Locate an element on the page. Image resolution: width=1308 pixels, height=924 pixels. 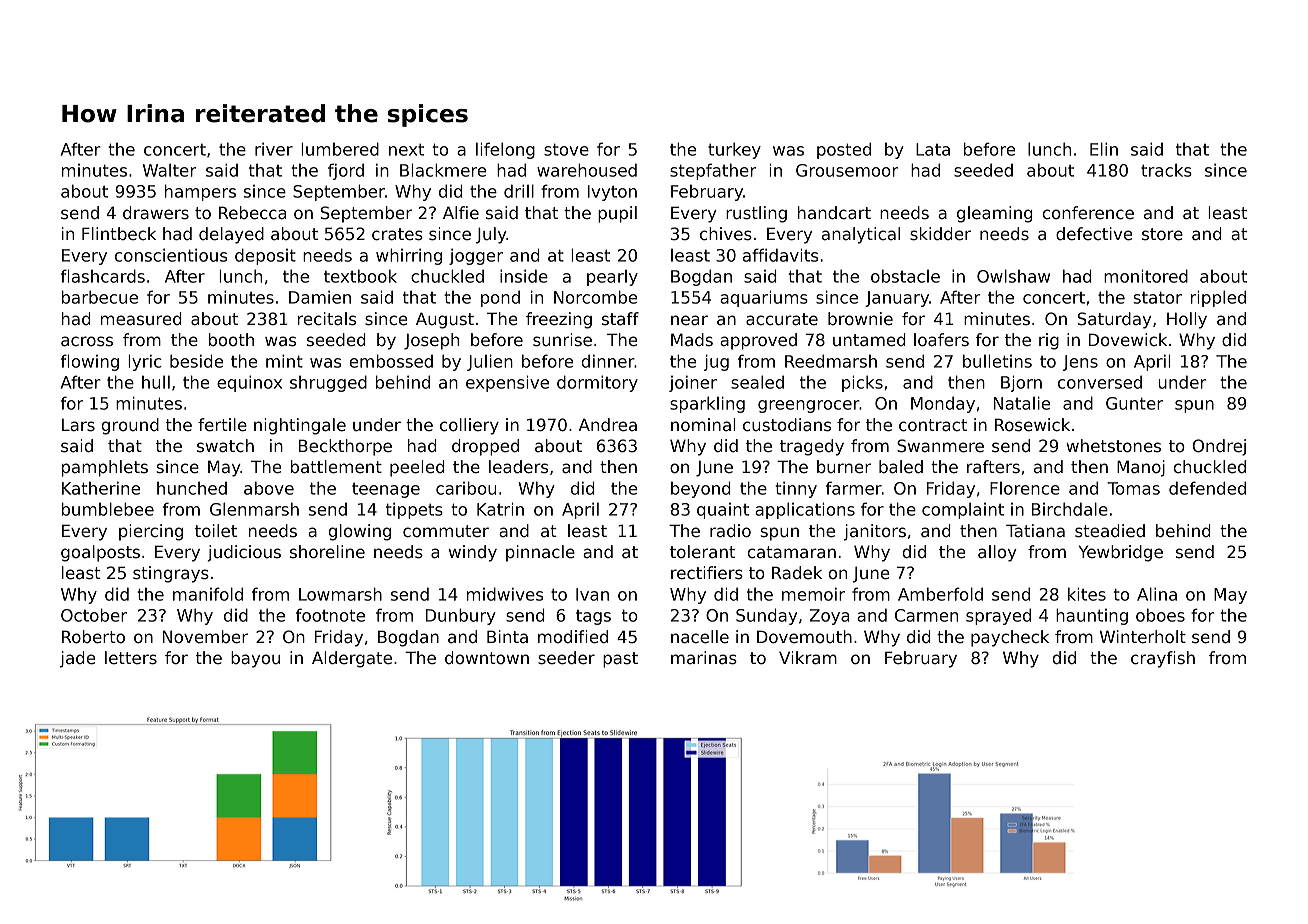
booth is located at coordinates (231, 339).
